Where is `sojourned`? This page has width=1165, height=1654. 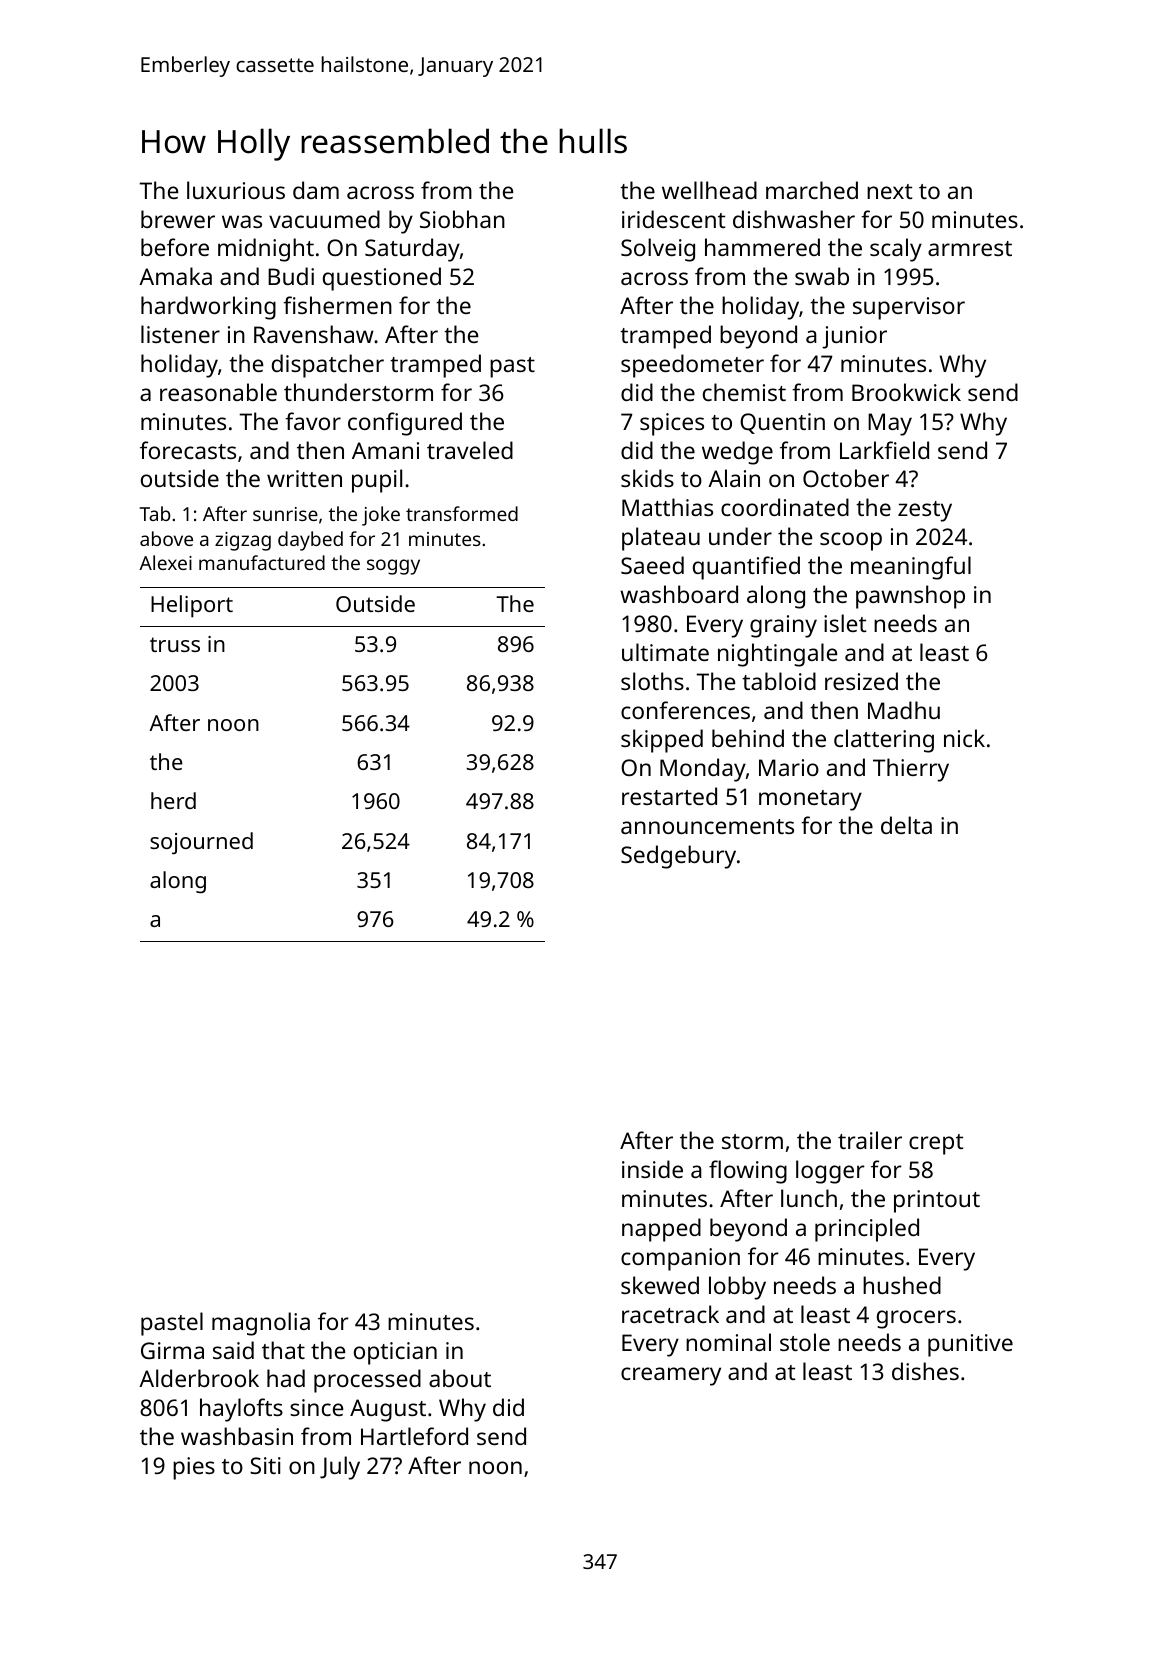
sojourned is located at coordinates (201, 843).
